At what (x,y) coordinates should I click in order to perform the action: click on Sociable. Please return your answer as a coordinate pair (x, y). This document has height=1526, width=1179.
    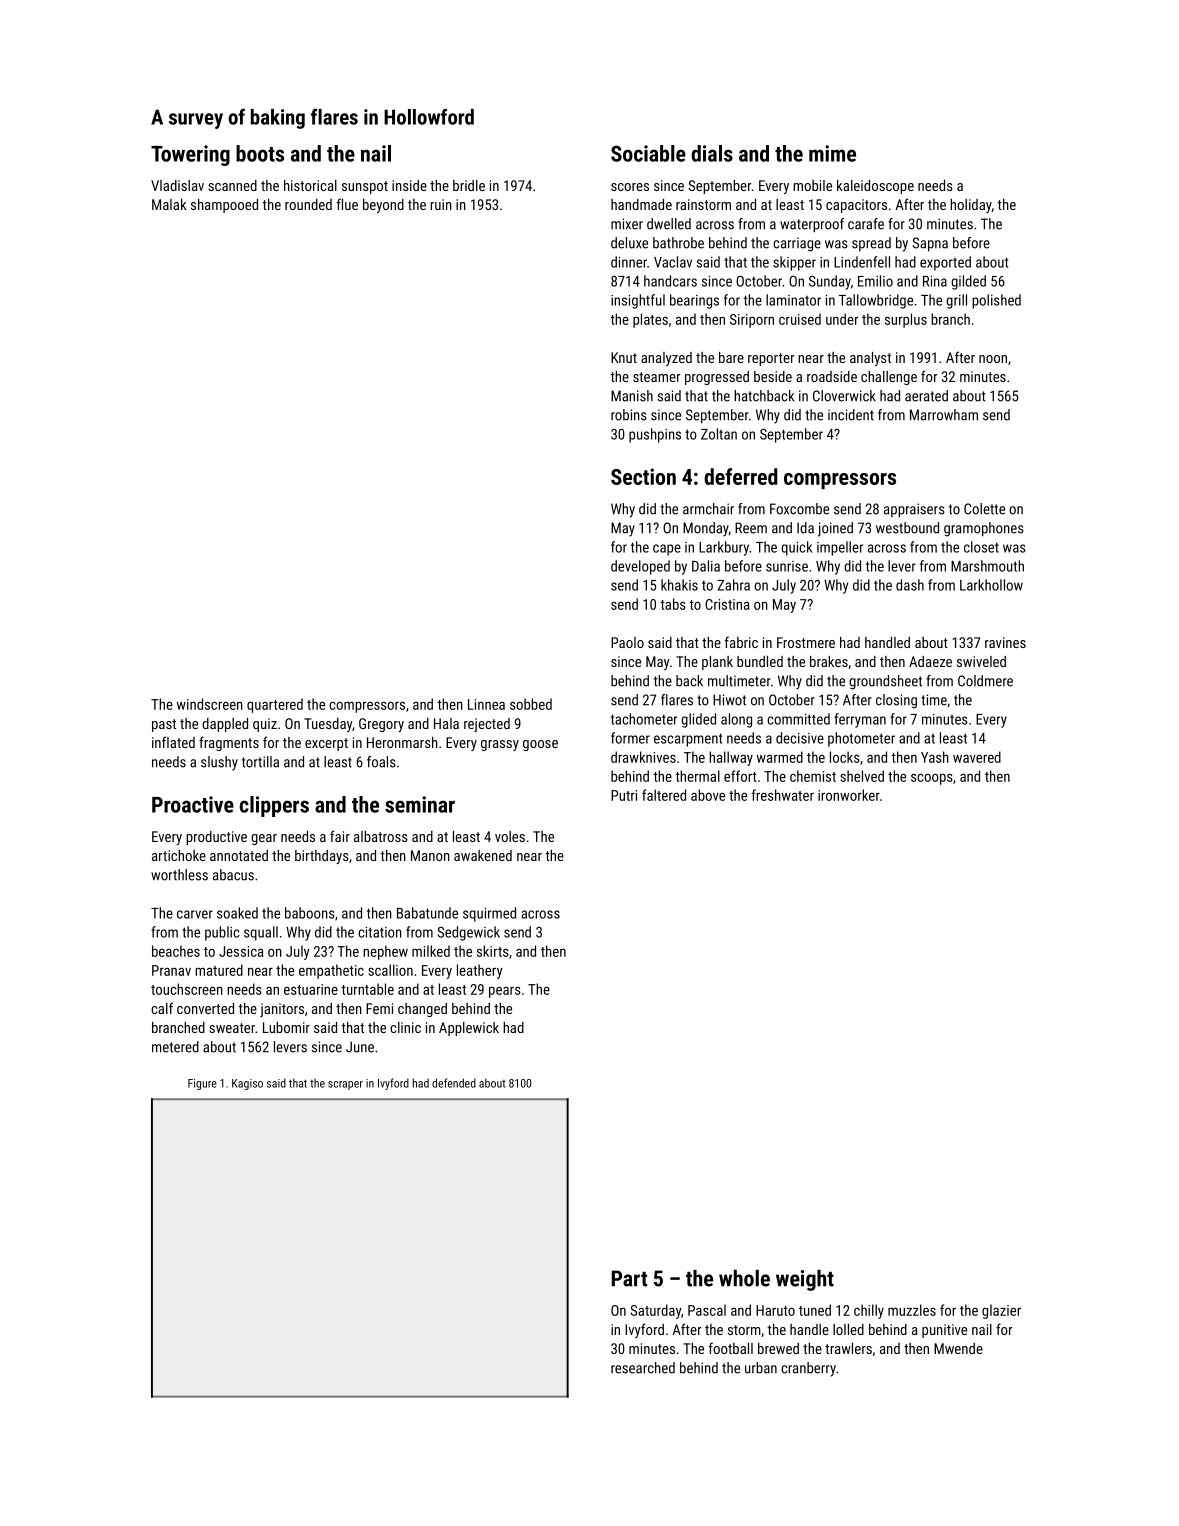
    Looking at the image, I should click on (648, 153).
